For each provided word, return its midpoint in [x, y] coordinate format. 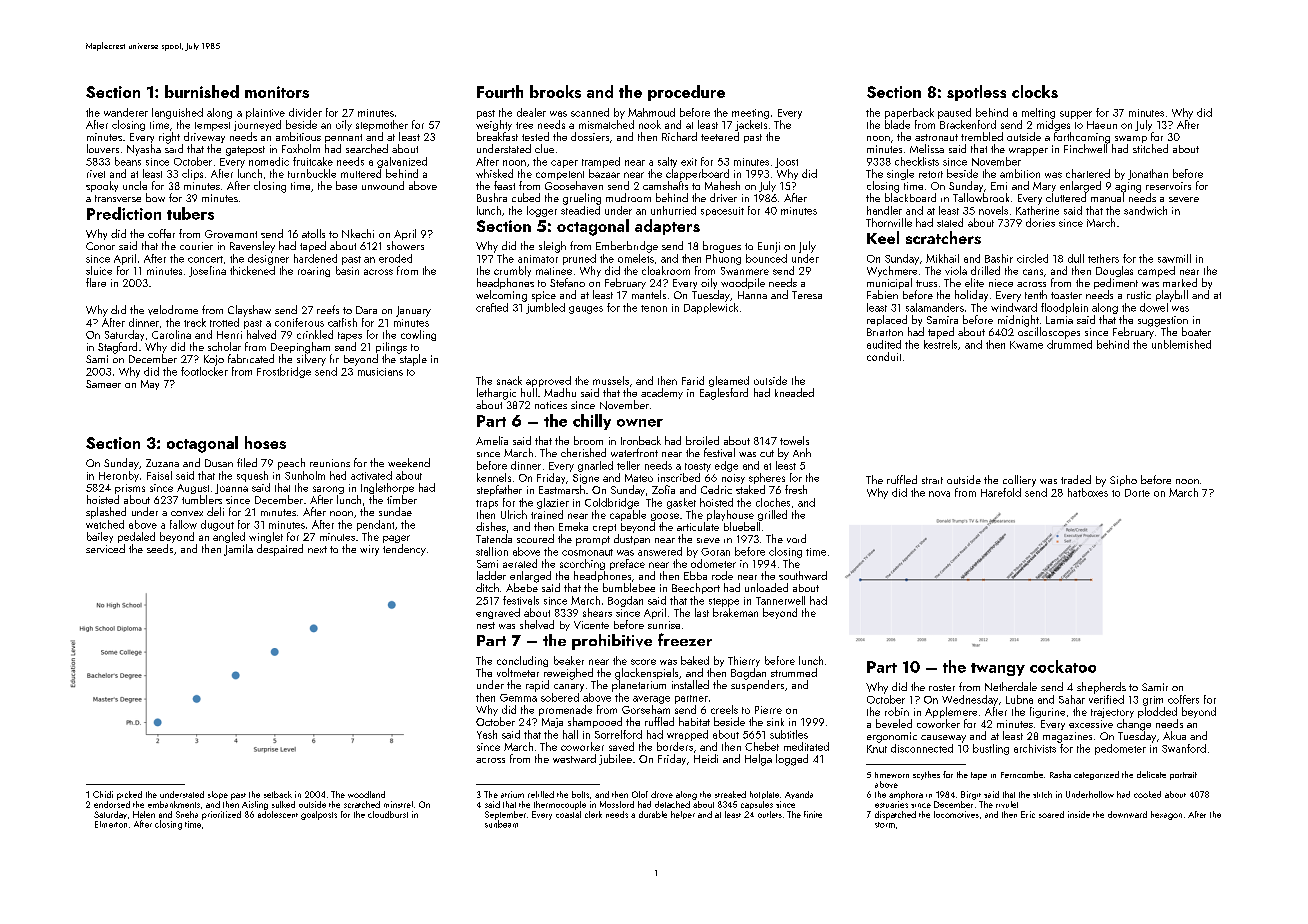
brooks [555, 91]
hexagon [1166, 815]
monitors [277, 92]
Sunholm [305, 475]
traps [487, 504]
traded [1076, 479]
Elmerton [111, 824]
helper [683, 815]
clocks [1035, 91]
